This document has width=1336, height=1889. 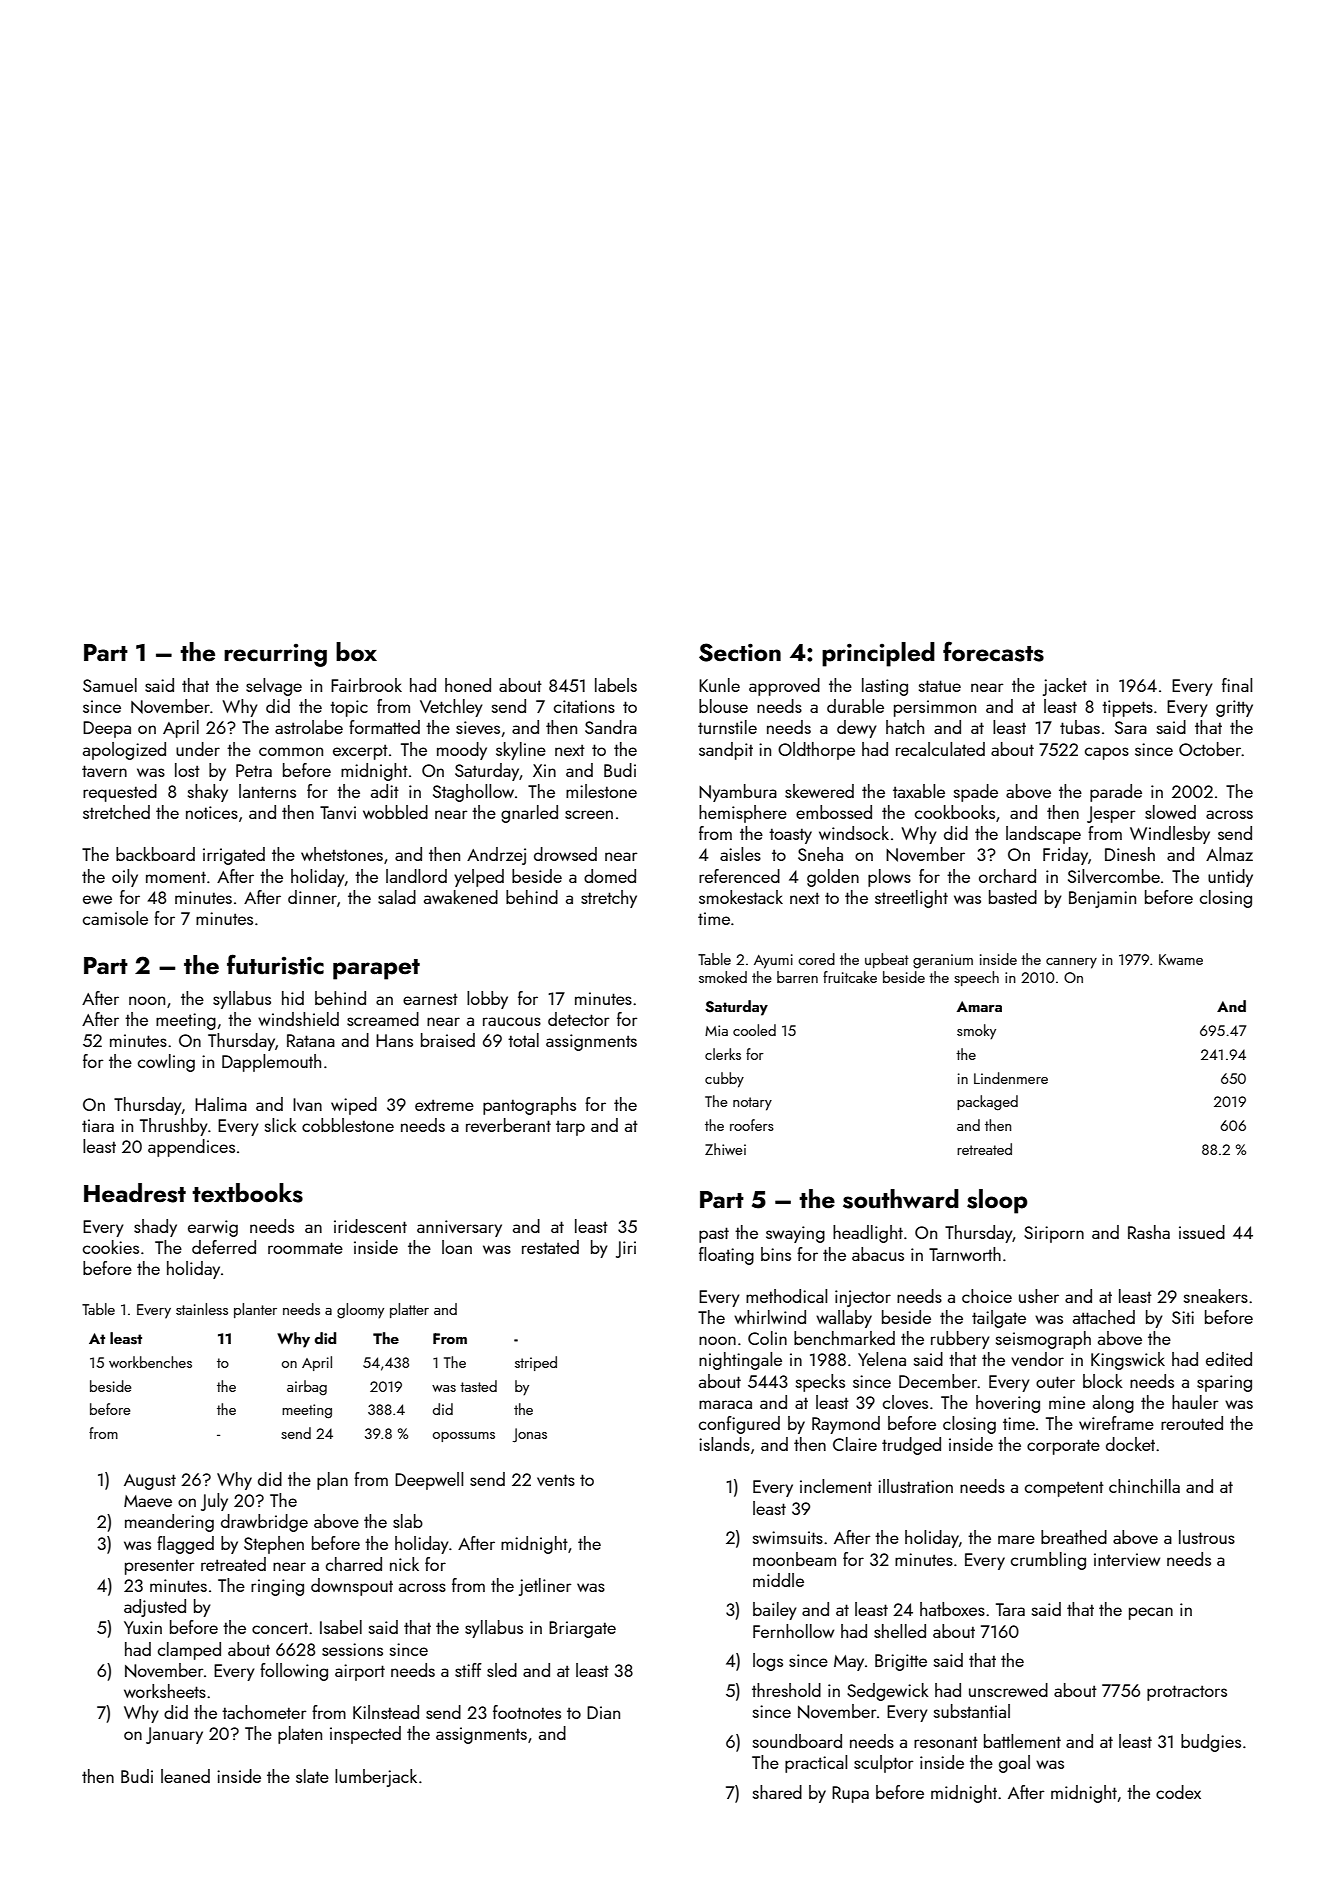 I want to click on Fairbrook, so click(x=366, y=685).
